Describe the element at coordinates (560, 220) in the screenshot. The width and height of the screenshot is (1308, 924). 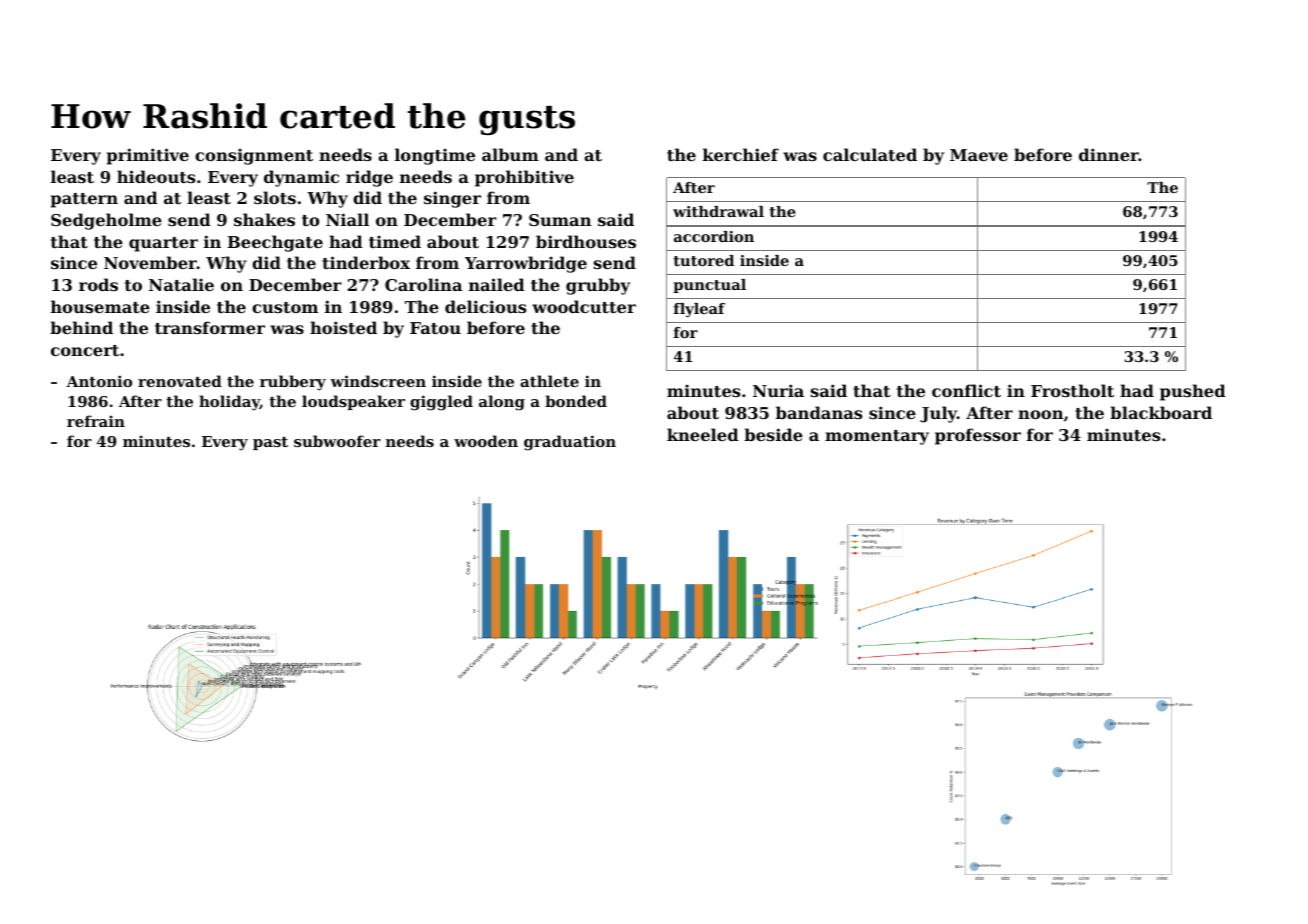
I see `Suman` at that location.
